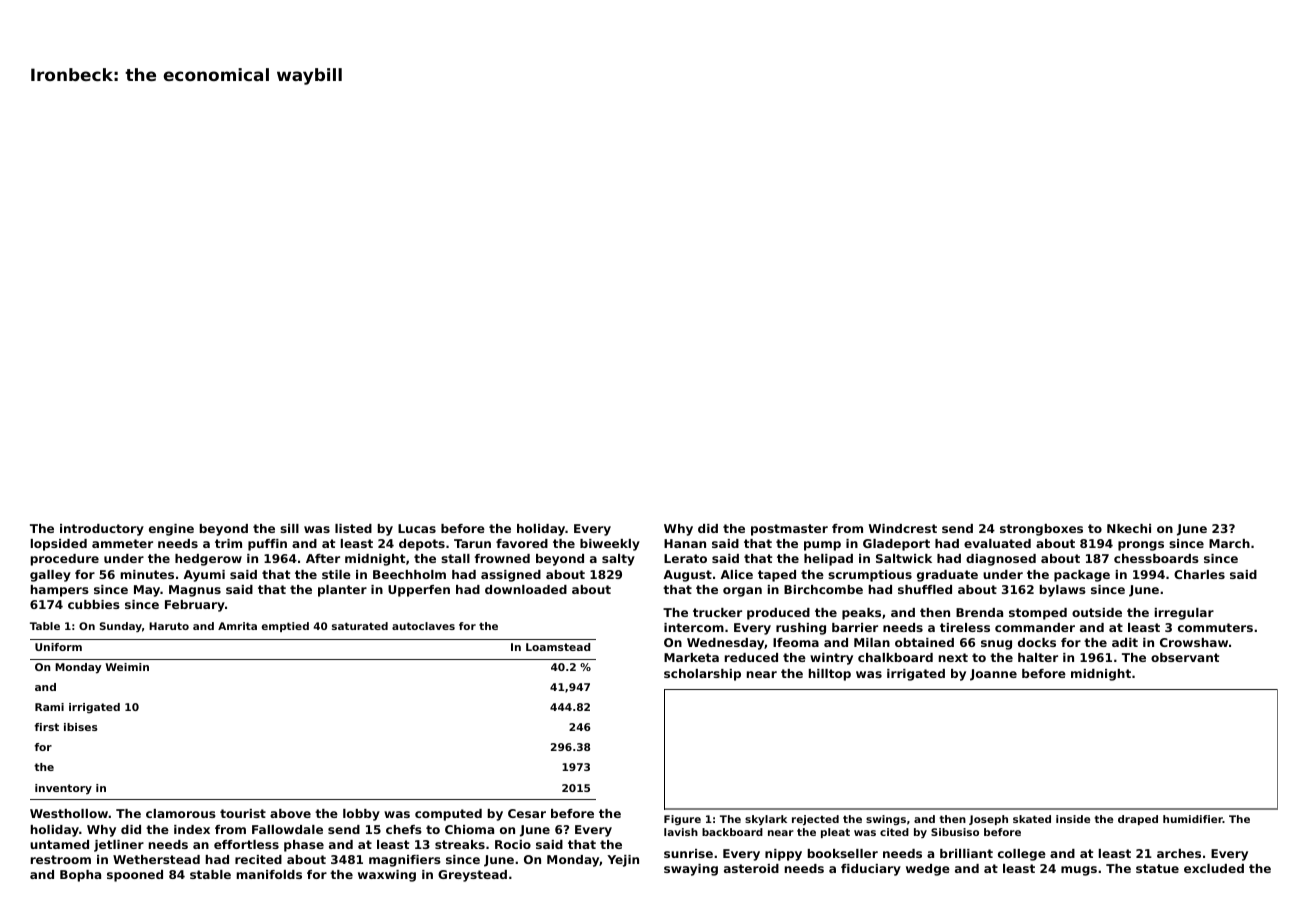 The width and height of the screenshot is (1308, 924). What do you see at coordinates (127, 667) in the screenshot?
I see `Weimin` at bounding box center [127, 667].
